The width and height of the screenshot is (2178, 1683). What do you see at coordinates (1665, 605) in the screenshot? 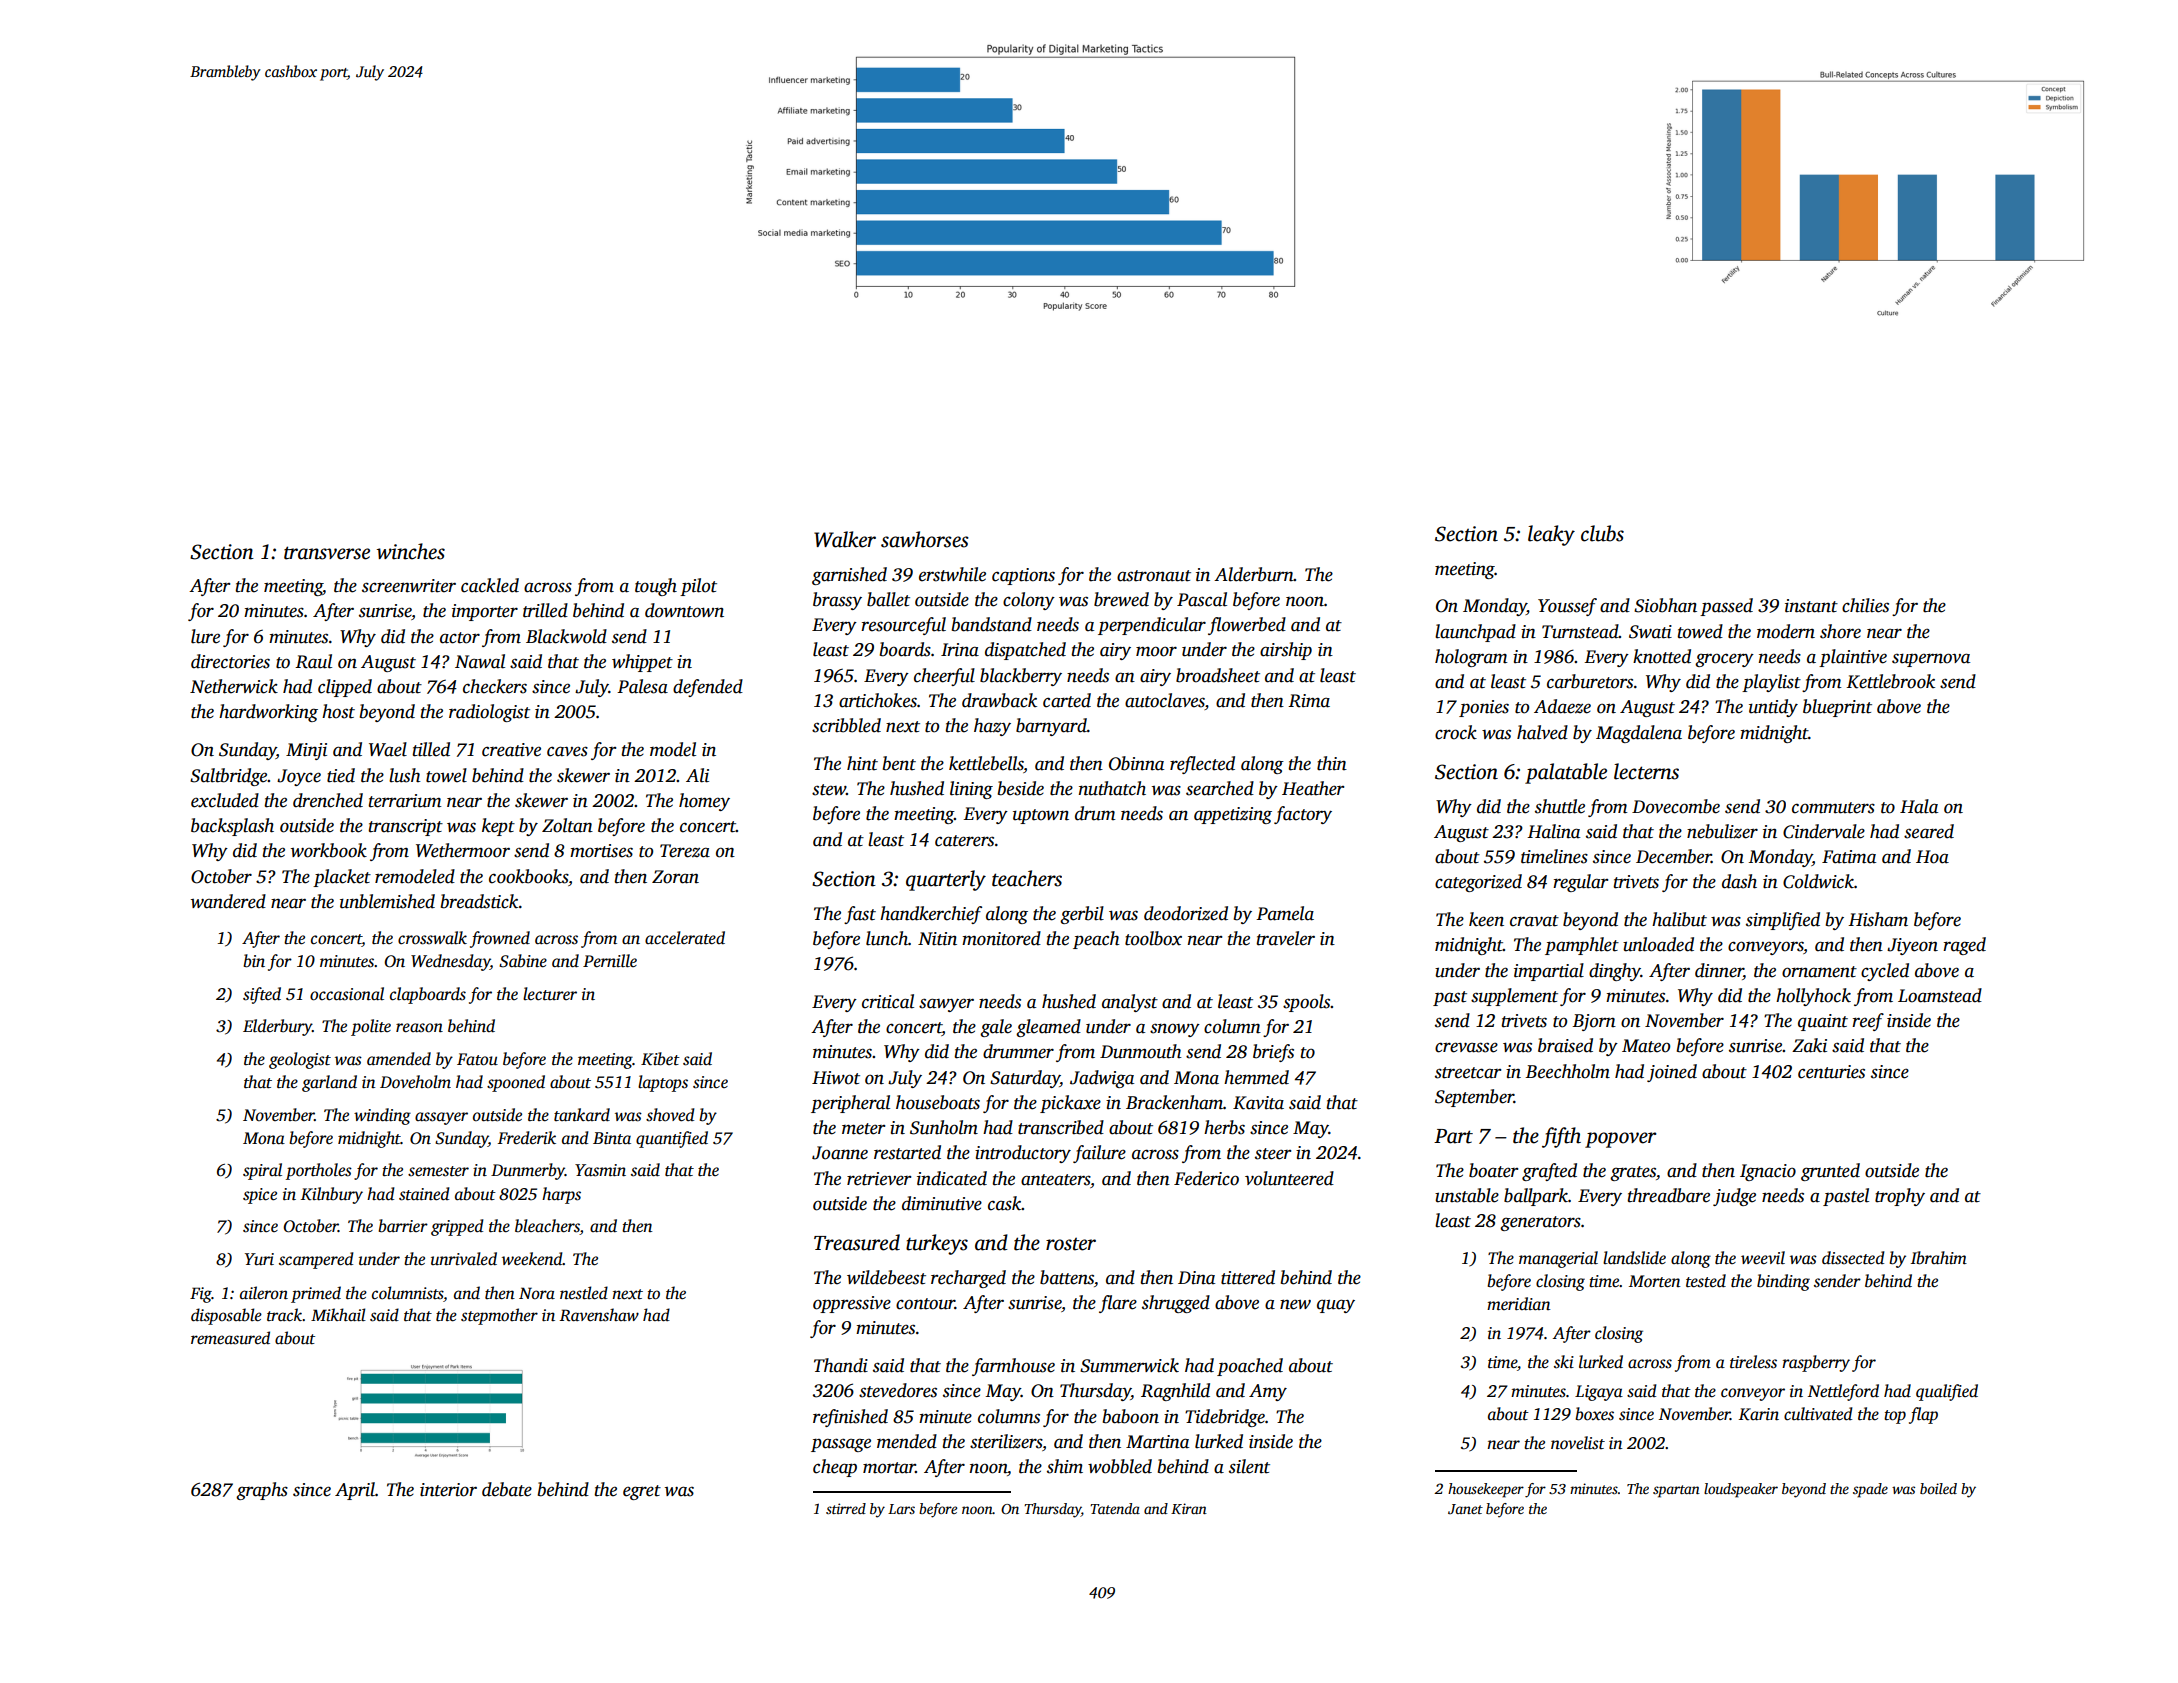
I see `Siobhan` at bounding box center [1665, 605].
